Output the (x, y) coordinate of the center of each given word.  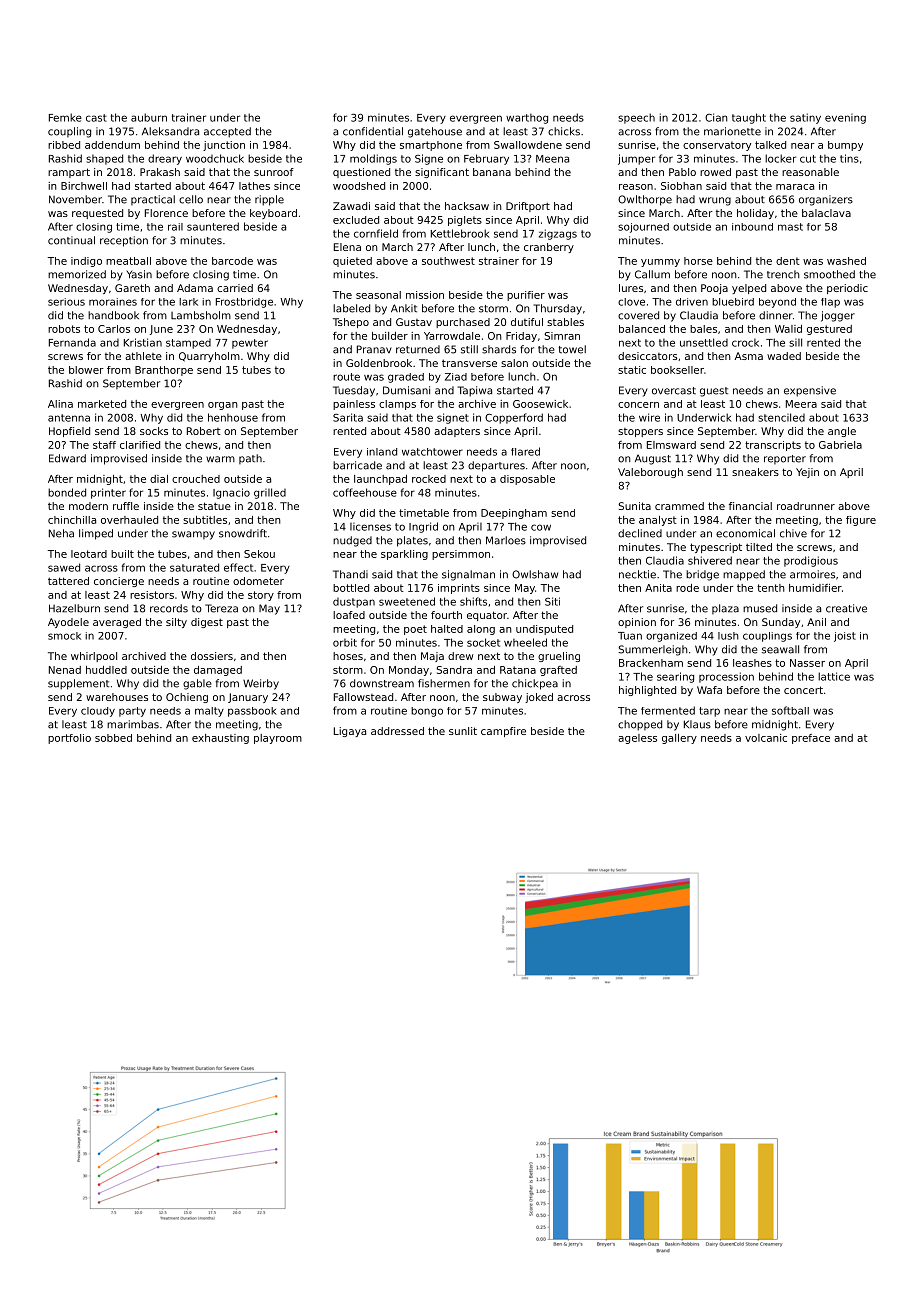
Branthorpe (164, 371)
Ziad (456, 377)
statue (214, 506)
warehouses (117, 697)
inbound (752, 227)
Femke (65, 117)
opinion (637, 623)
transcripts (773, 446)
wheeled (525, 642)
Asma (749, 356)
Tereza (221, 608)
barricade (357, 465)
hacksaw (467, 206)
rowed (715, 172)
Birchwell (84, 186)
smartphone (431, 146)
